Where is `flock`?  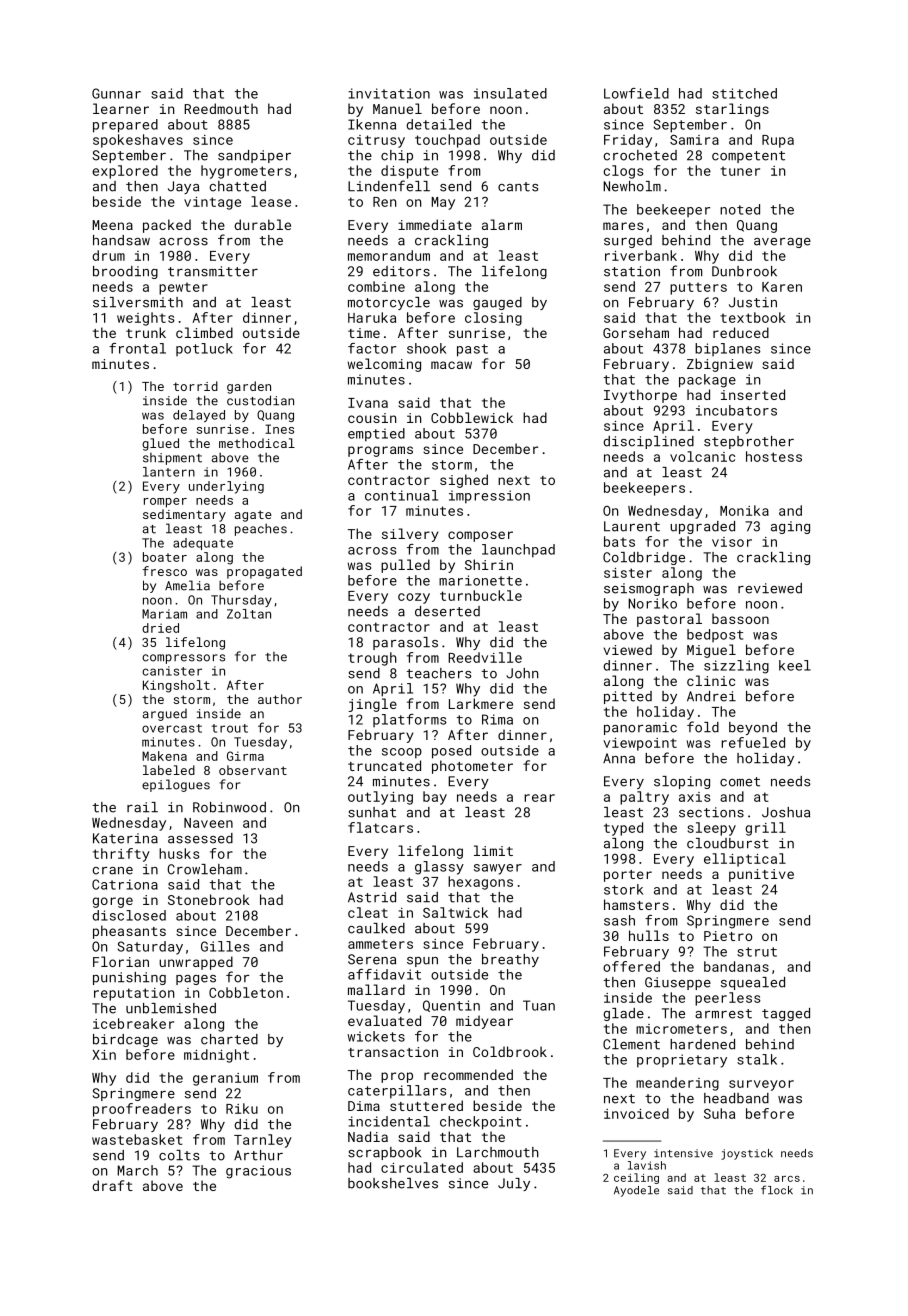
flock is located at coordinates (777, 1190).
